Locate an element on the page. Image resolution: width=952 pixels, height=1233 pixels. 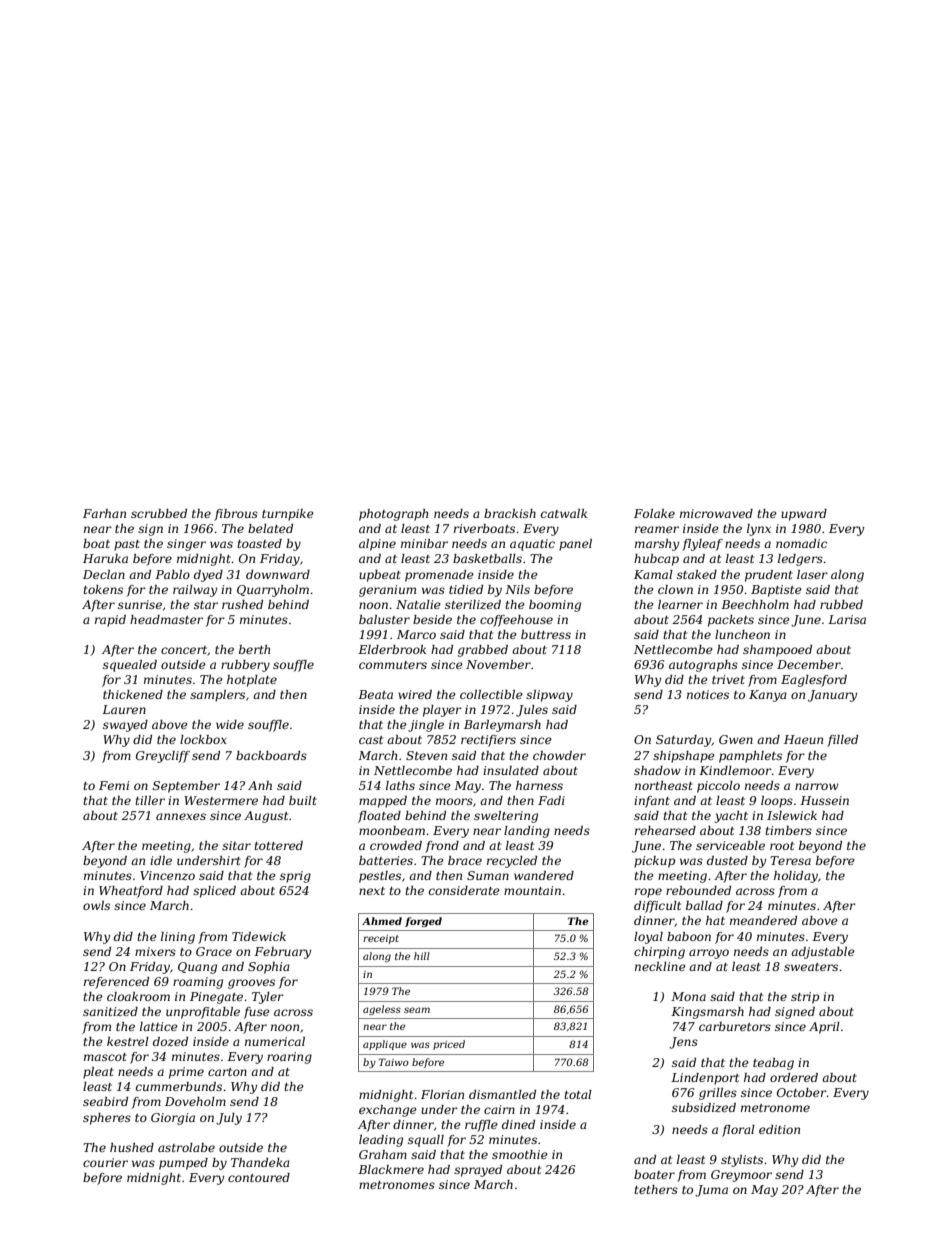
sprayed is located at coordinates (478, 1171).
